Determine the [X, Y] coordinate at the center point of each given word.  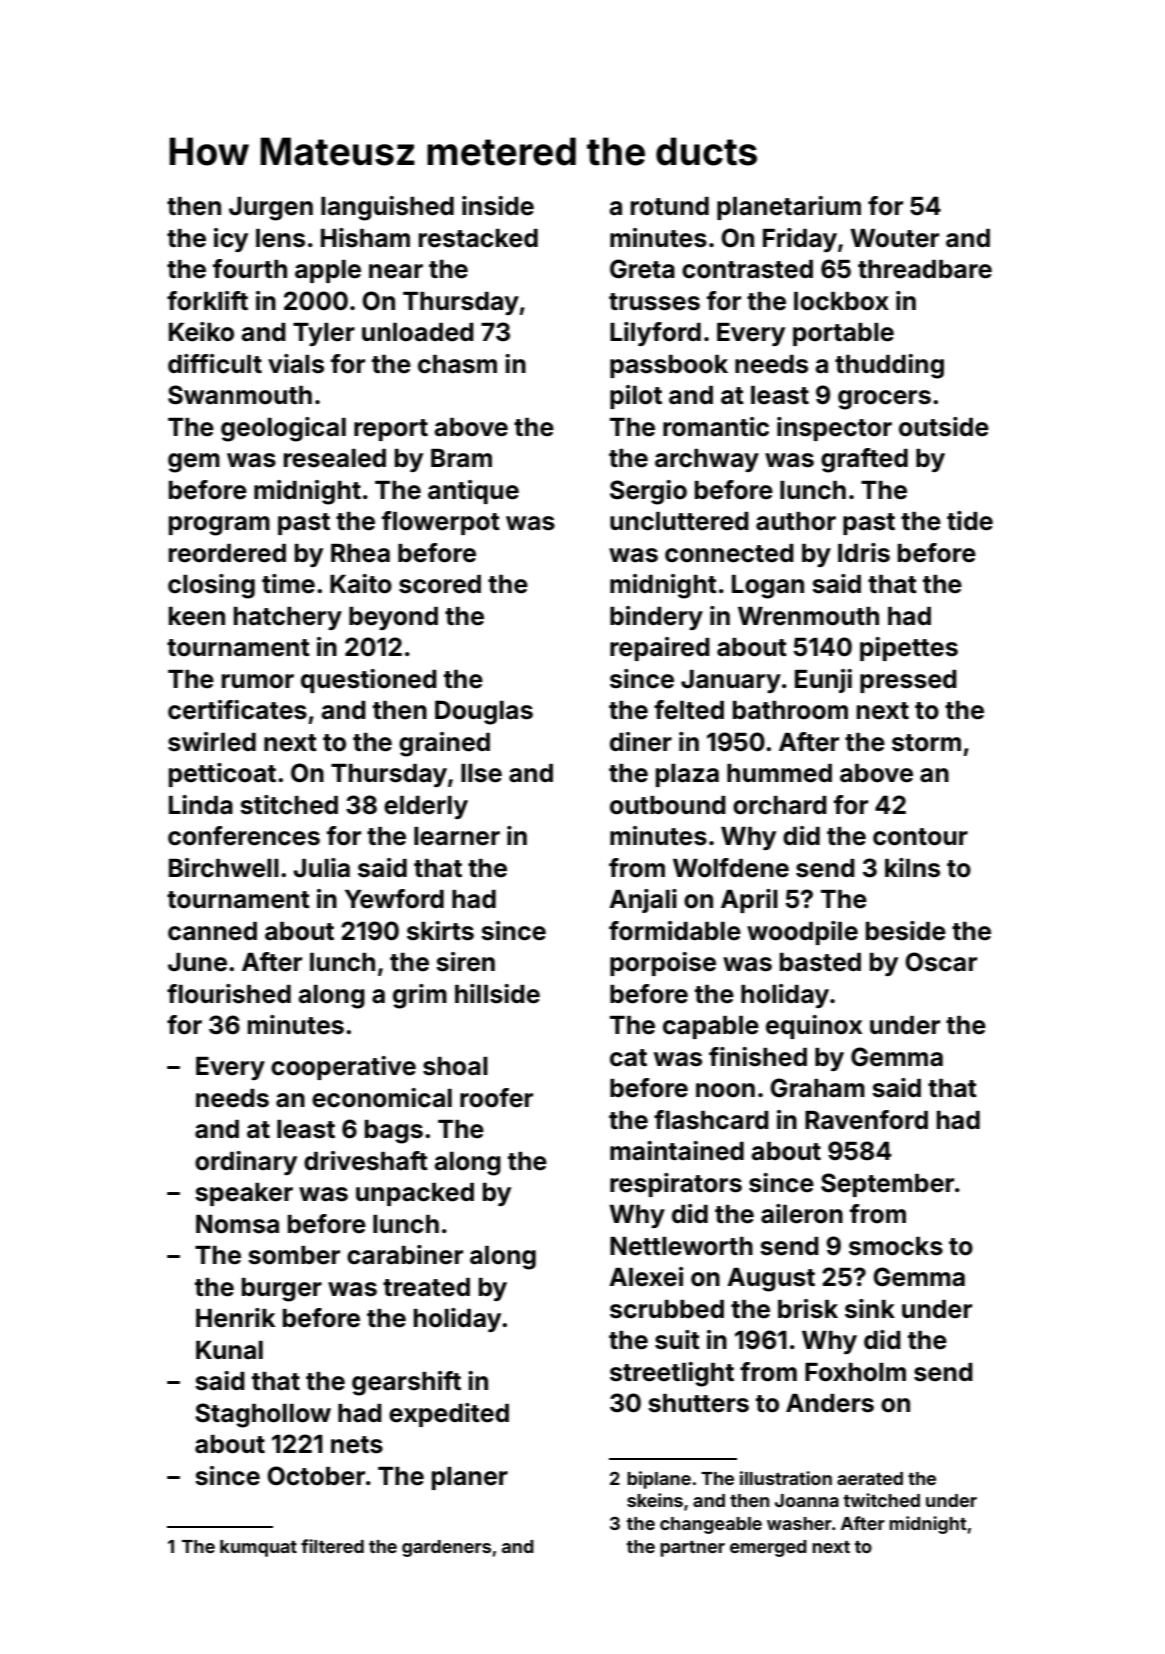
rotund [670, 206]
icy [231, 240]
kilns [912, 868]
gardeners [446, 1548]
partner [692, 1549]
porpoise [663, 964]
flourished [229, 994]
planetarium [789, 208]
